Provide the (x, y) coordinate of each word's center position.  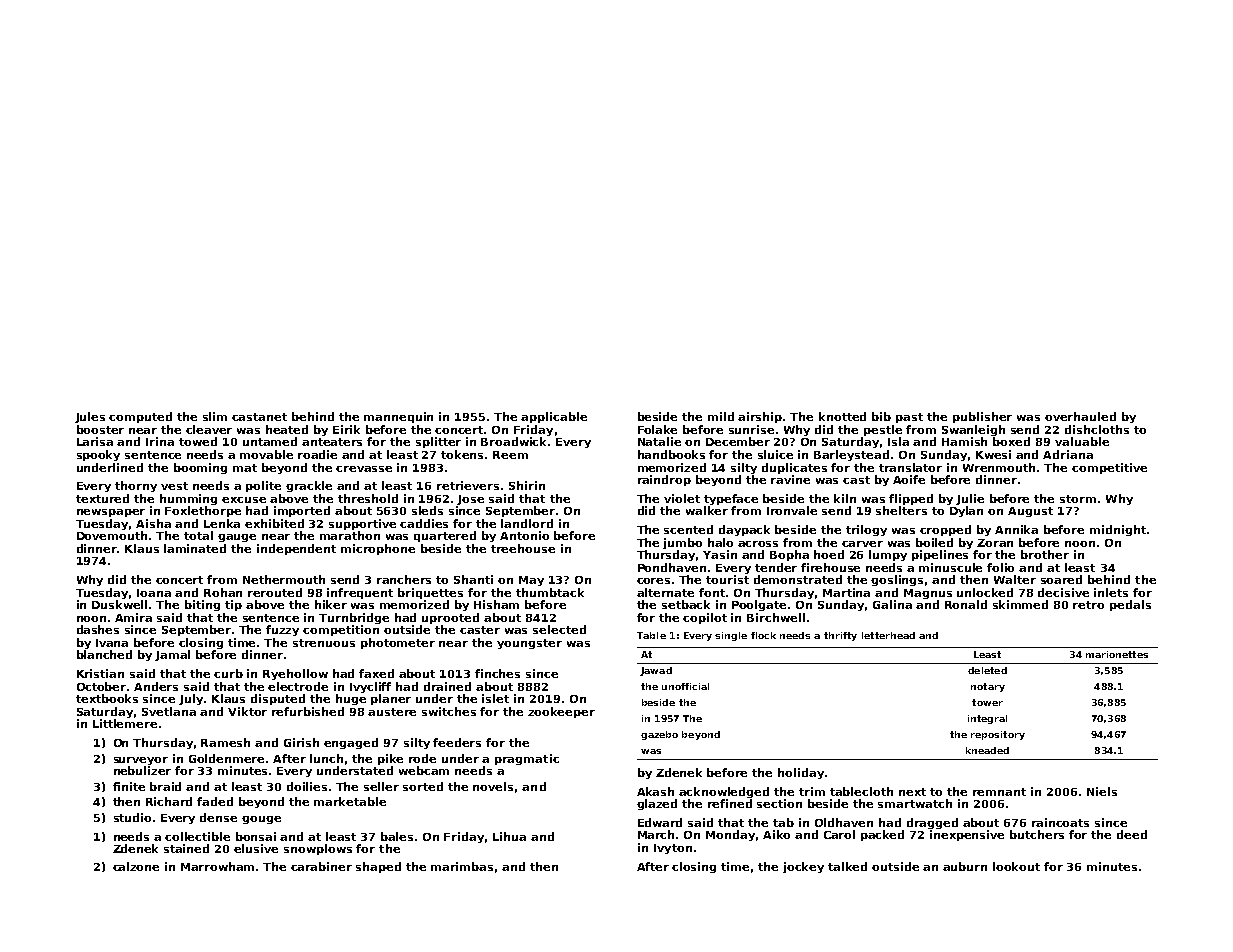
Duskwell (119, 604)
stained (186, 848)
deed (1132, 834)
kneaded (987, 750)
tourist (727, 579)
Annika (1016, 529)
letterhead (888, 635)
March (656, 834)
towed (198, 441)
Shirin (527, 485)
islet (495, 698)
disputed (278, 699)
